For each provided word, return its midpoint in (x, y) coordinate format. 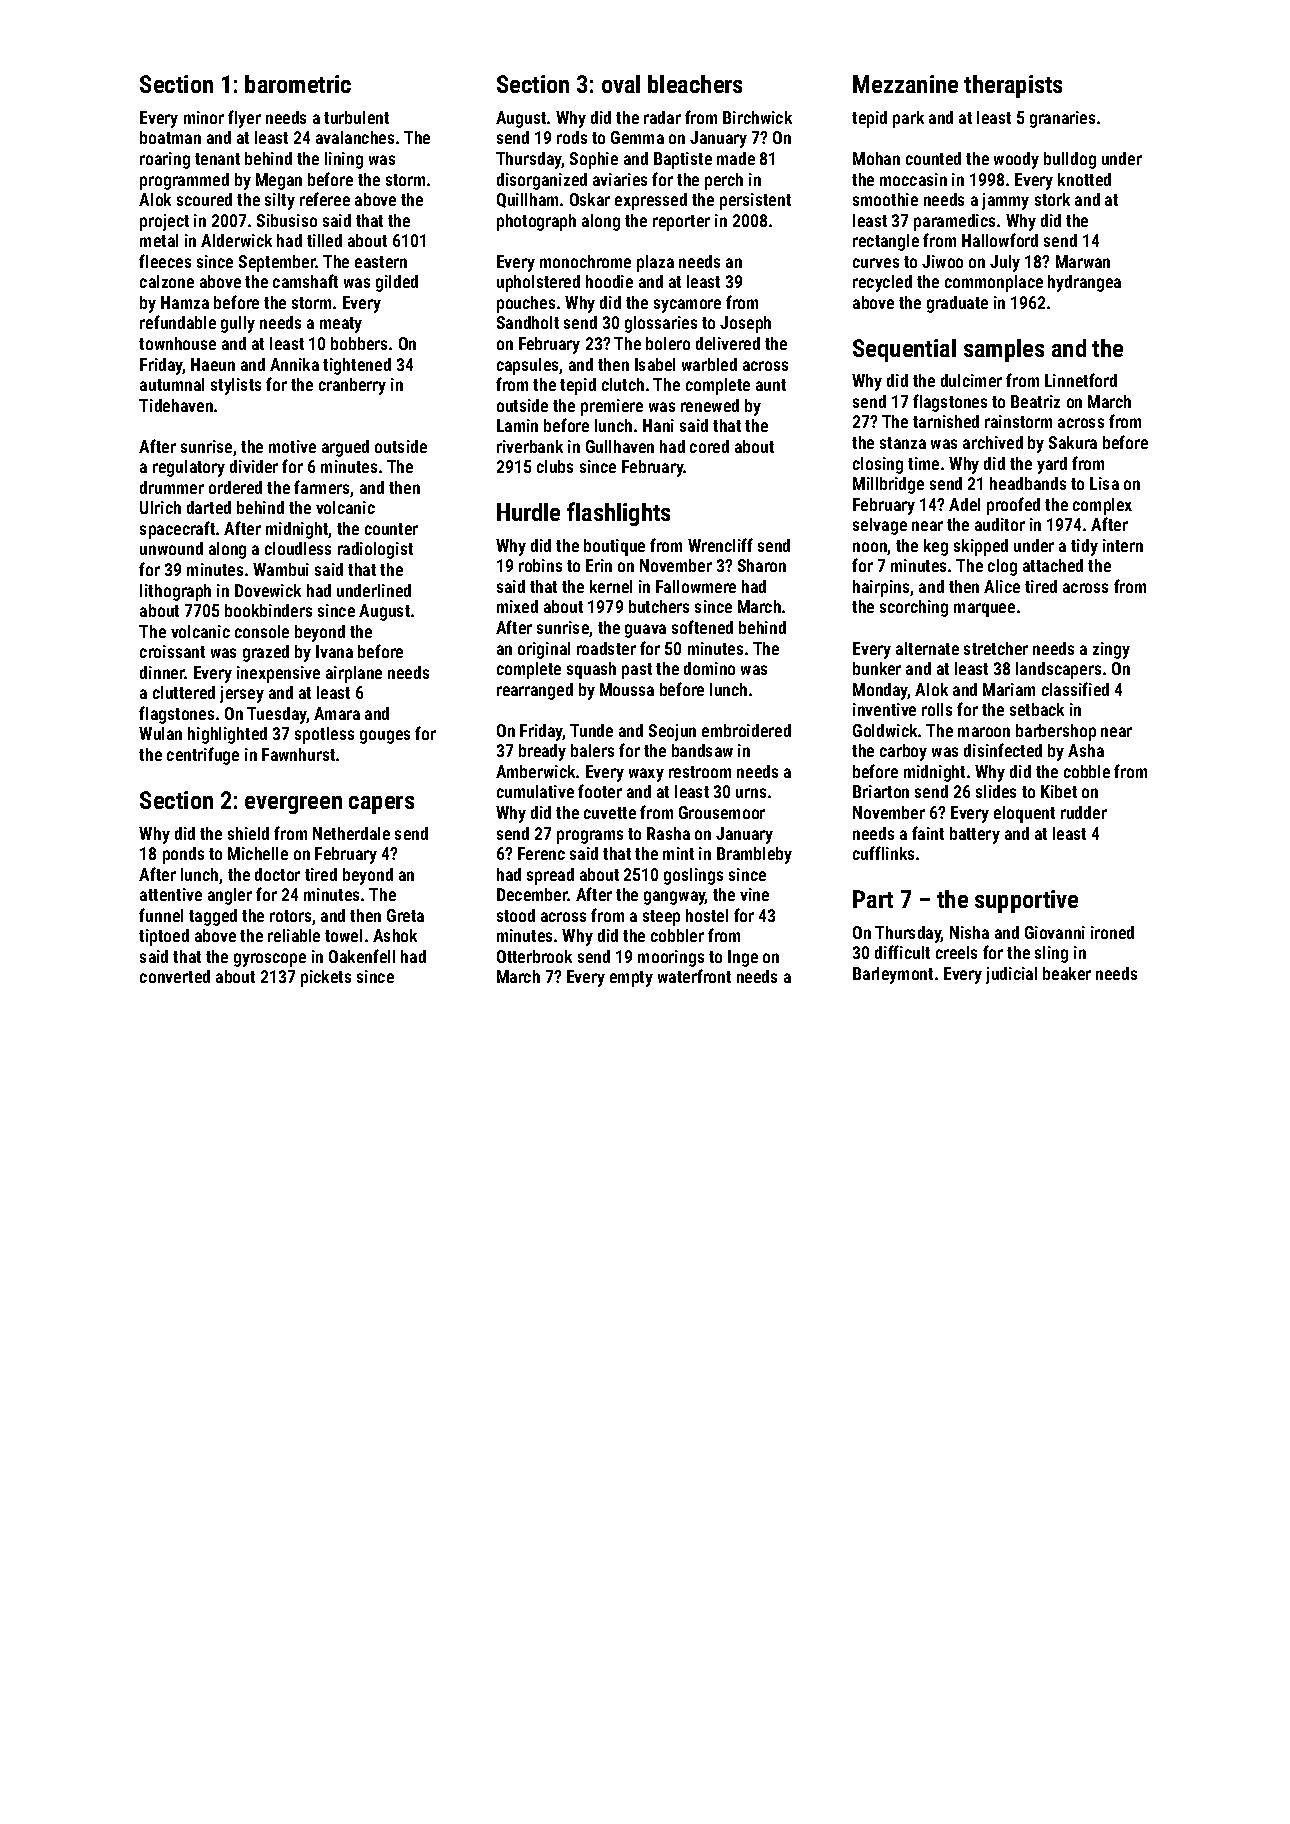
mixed (517, 606)
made (736, 158)
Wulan (160, 733)
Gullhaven (620, 446)
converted (175, 976)
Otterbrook (534, 956)
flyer (244, 119)
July (1005, 263)
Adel (964, 504)
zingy (1111, 650)
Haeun (213, 364)
